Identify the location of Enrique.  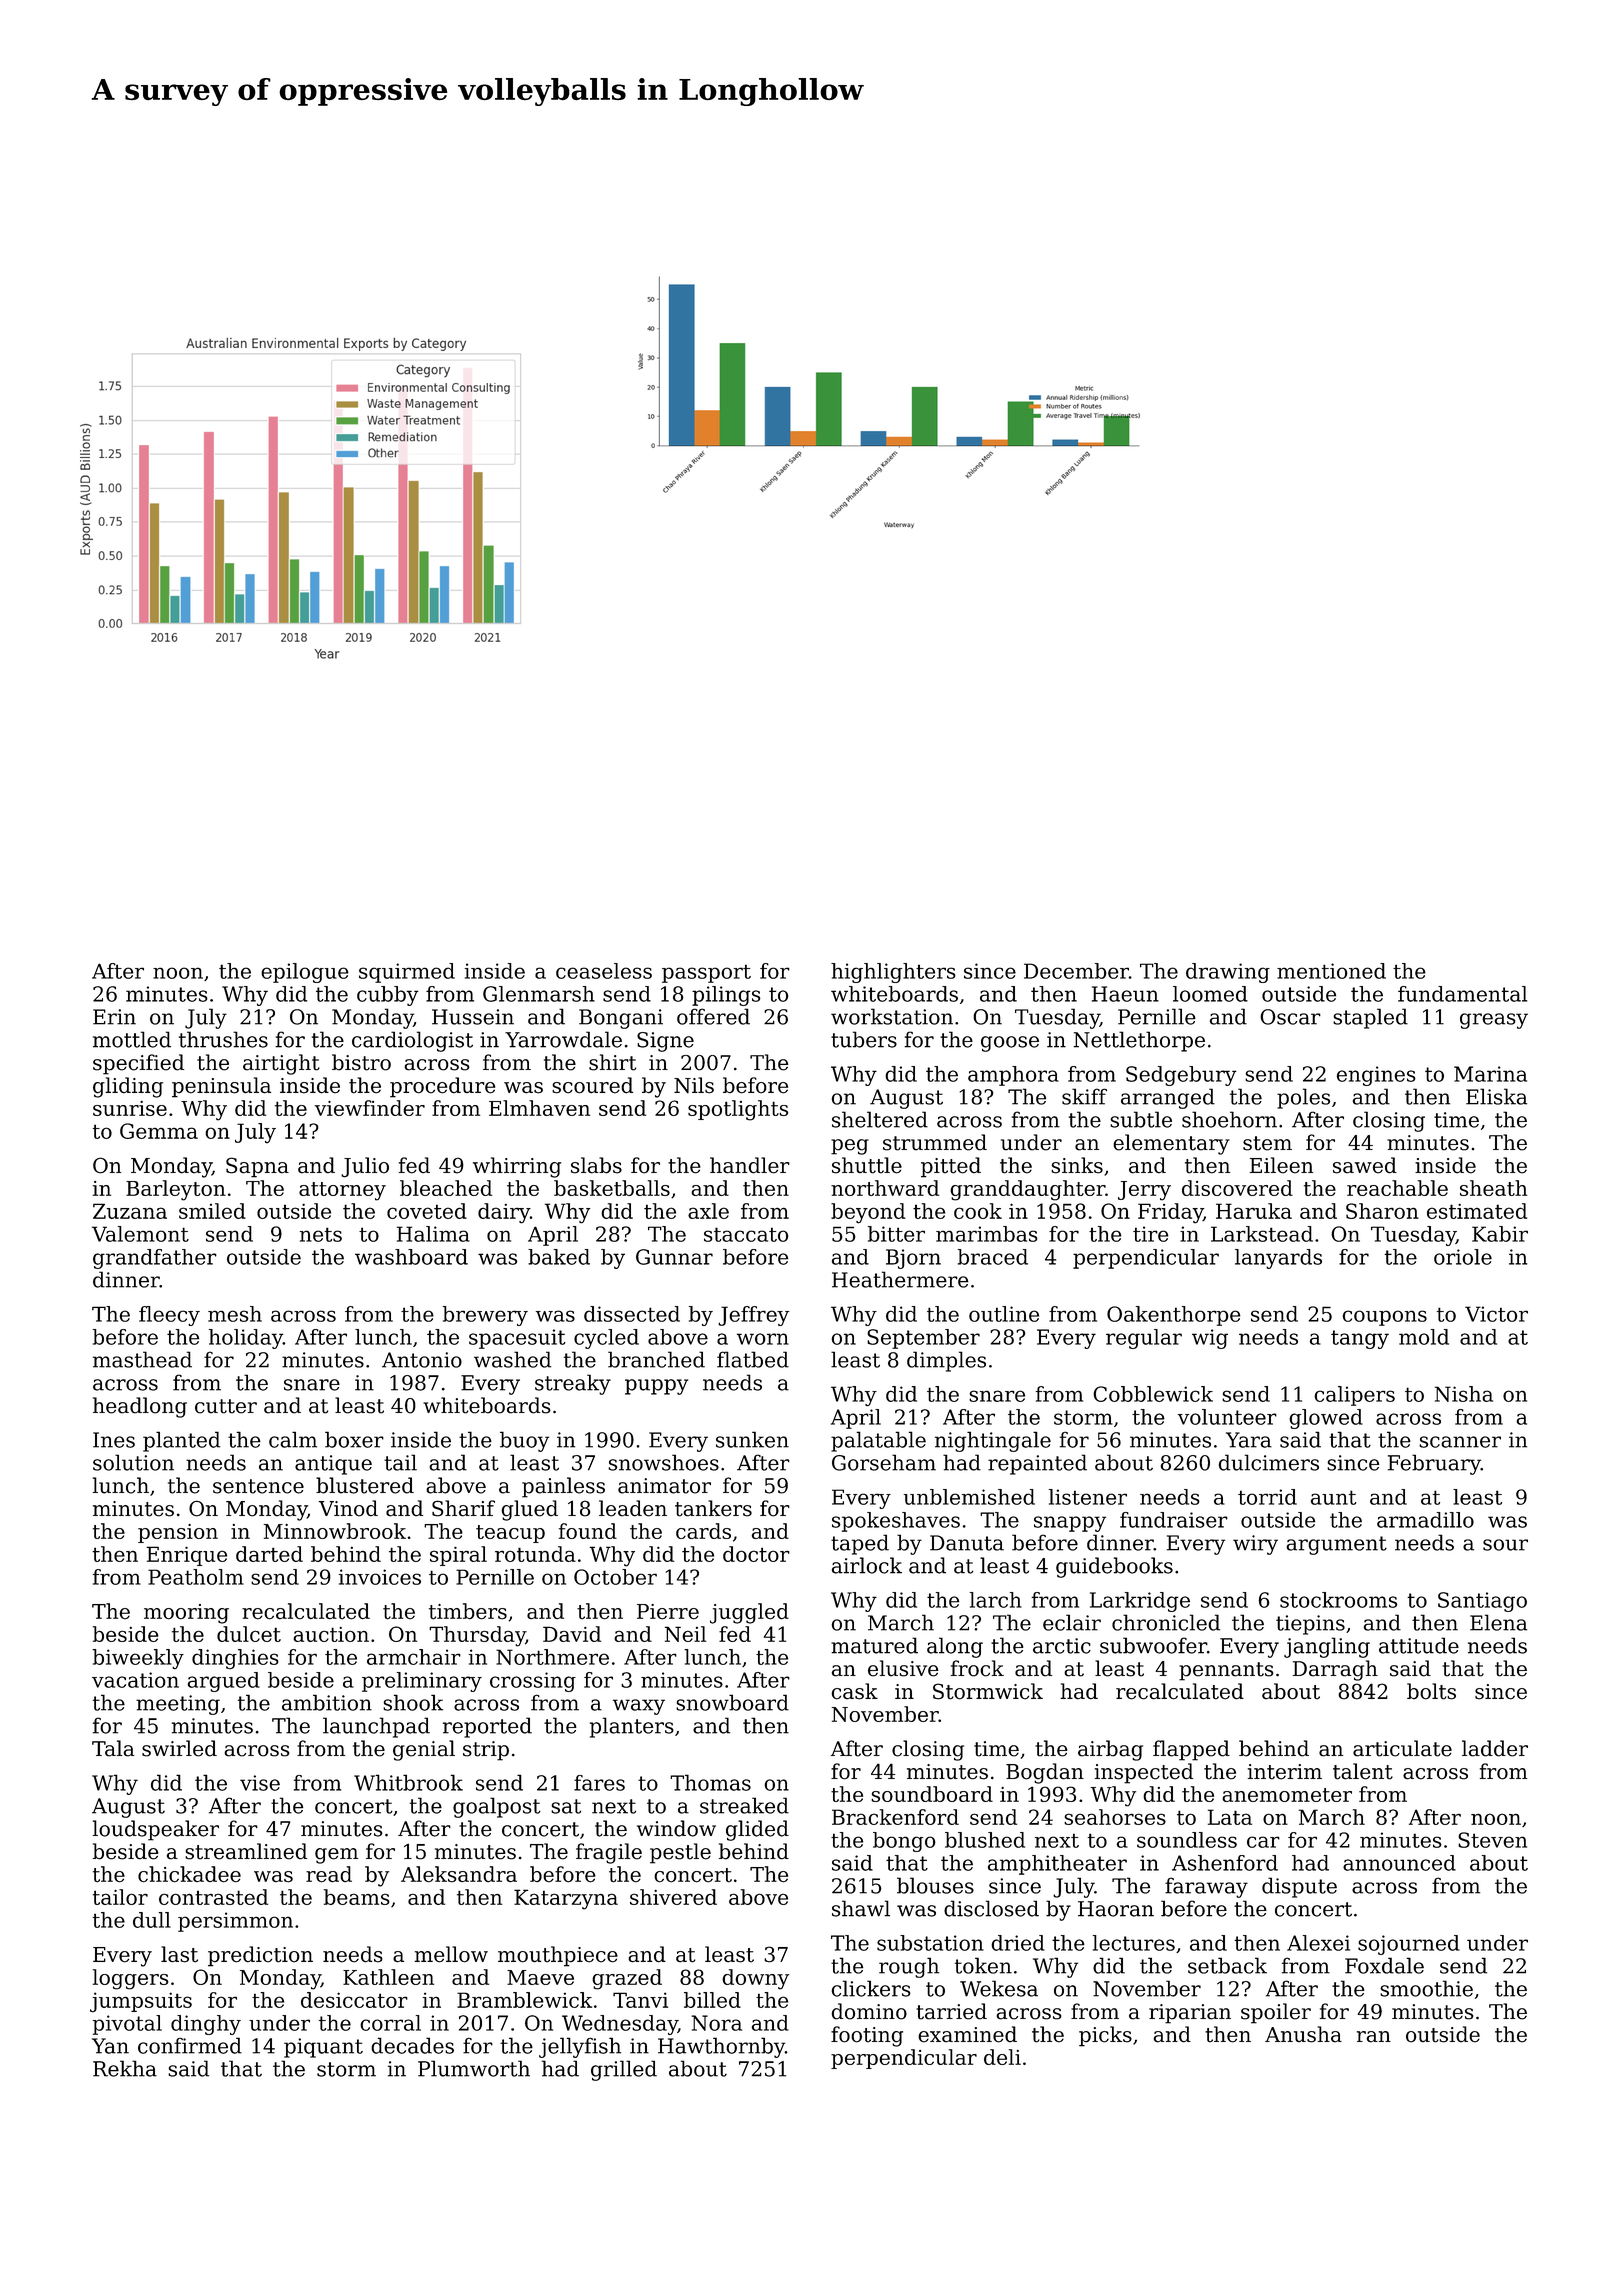
(186, 1556).
